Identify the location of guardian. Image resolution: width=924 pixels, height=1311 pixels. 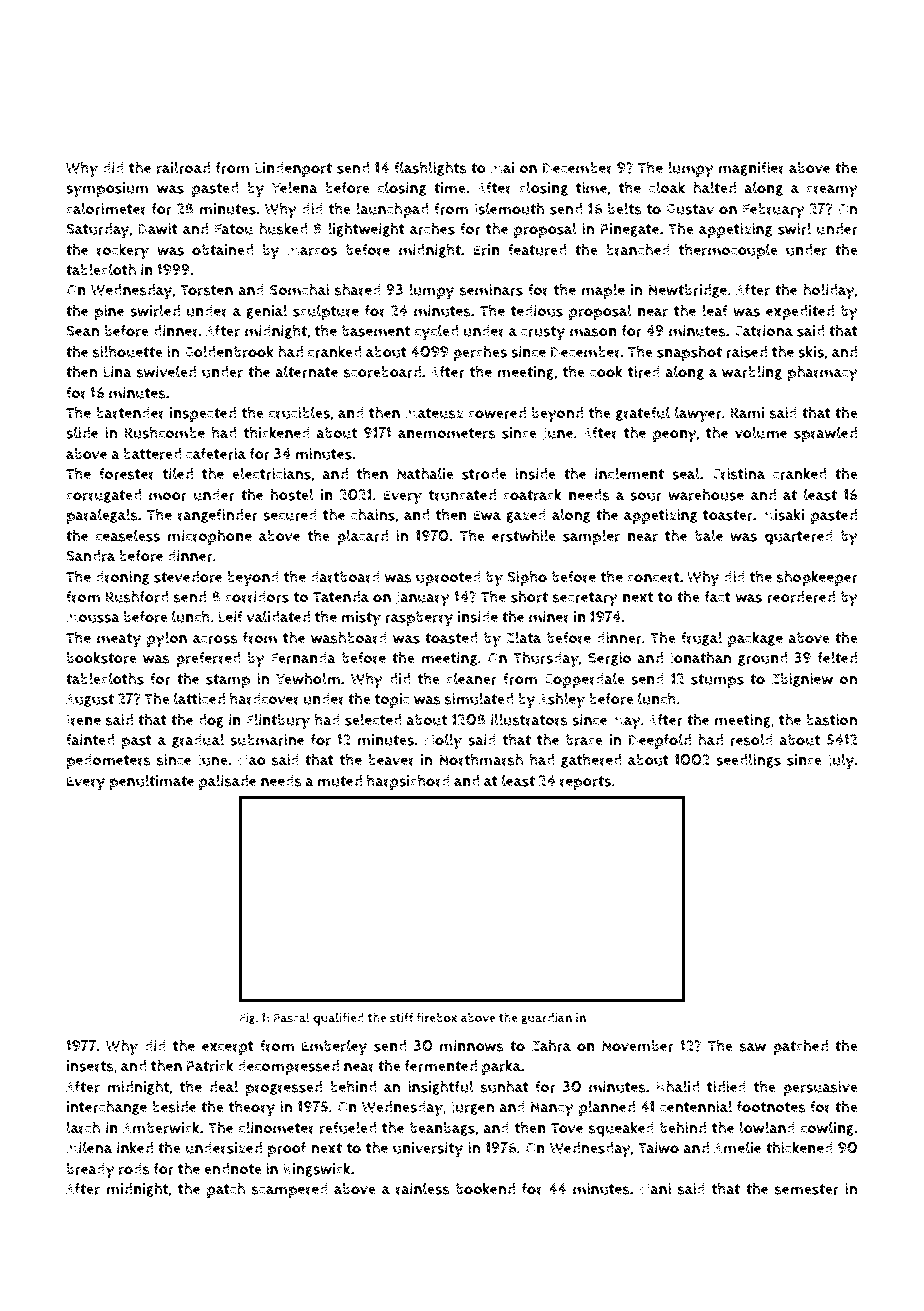
(546, 1019).
